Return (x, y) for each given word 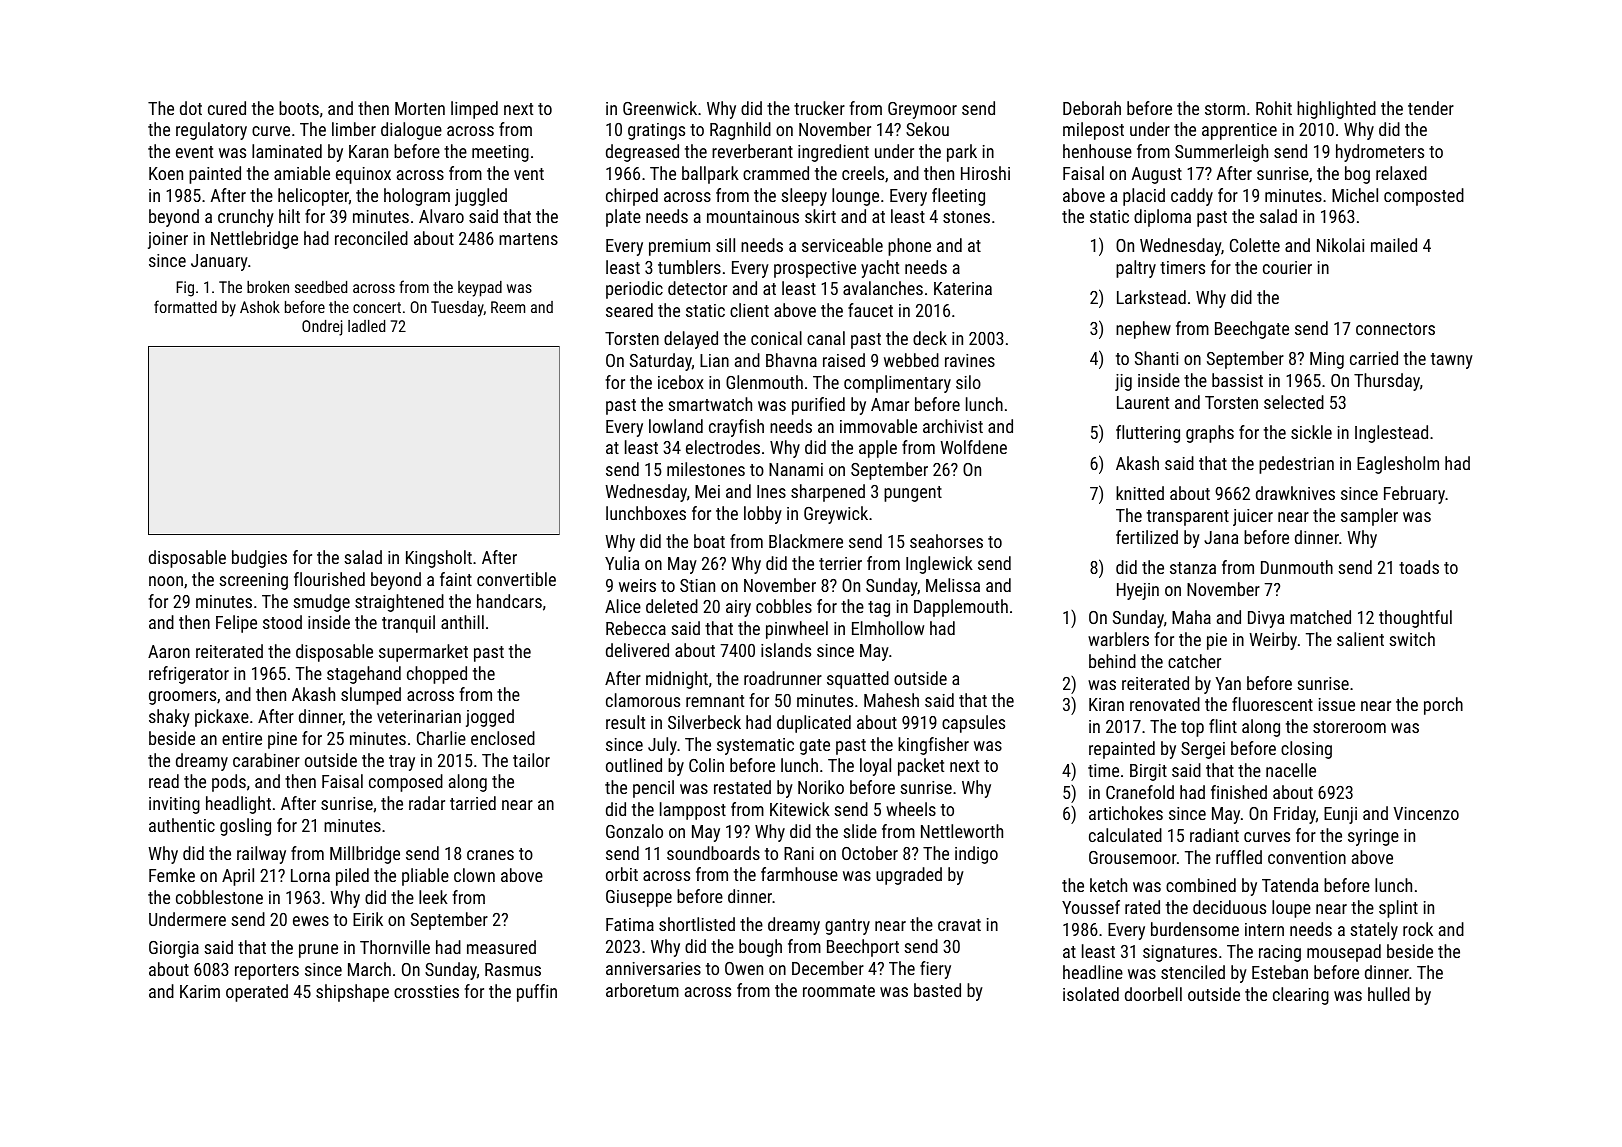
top (1192, 729)
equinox (363, 175)
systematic (755, 746)
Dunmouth (1297, 567)
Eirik (368, 919)
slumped (371, 696)
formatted (185, 306)
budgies (259, 559)
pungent (913, 494)
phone (909, 247)
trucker (819, 108)
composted (1424, 197)
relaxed (1401, 173)
